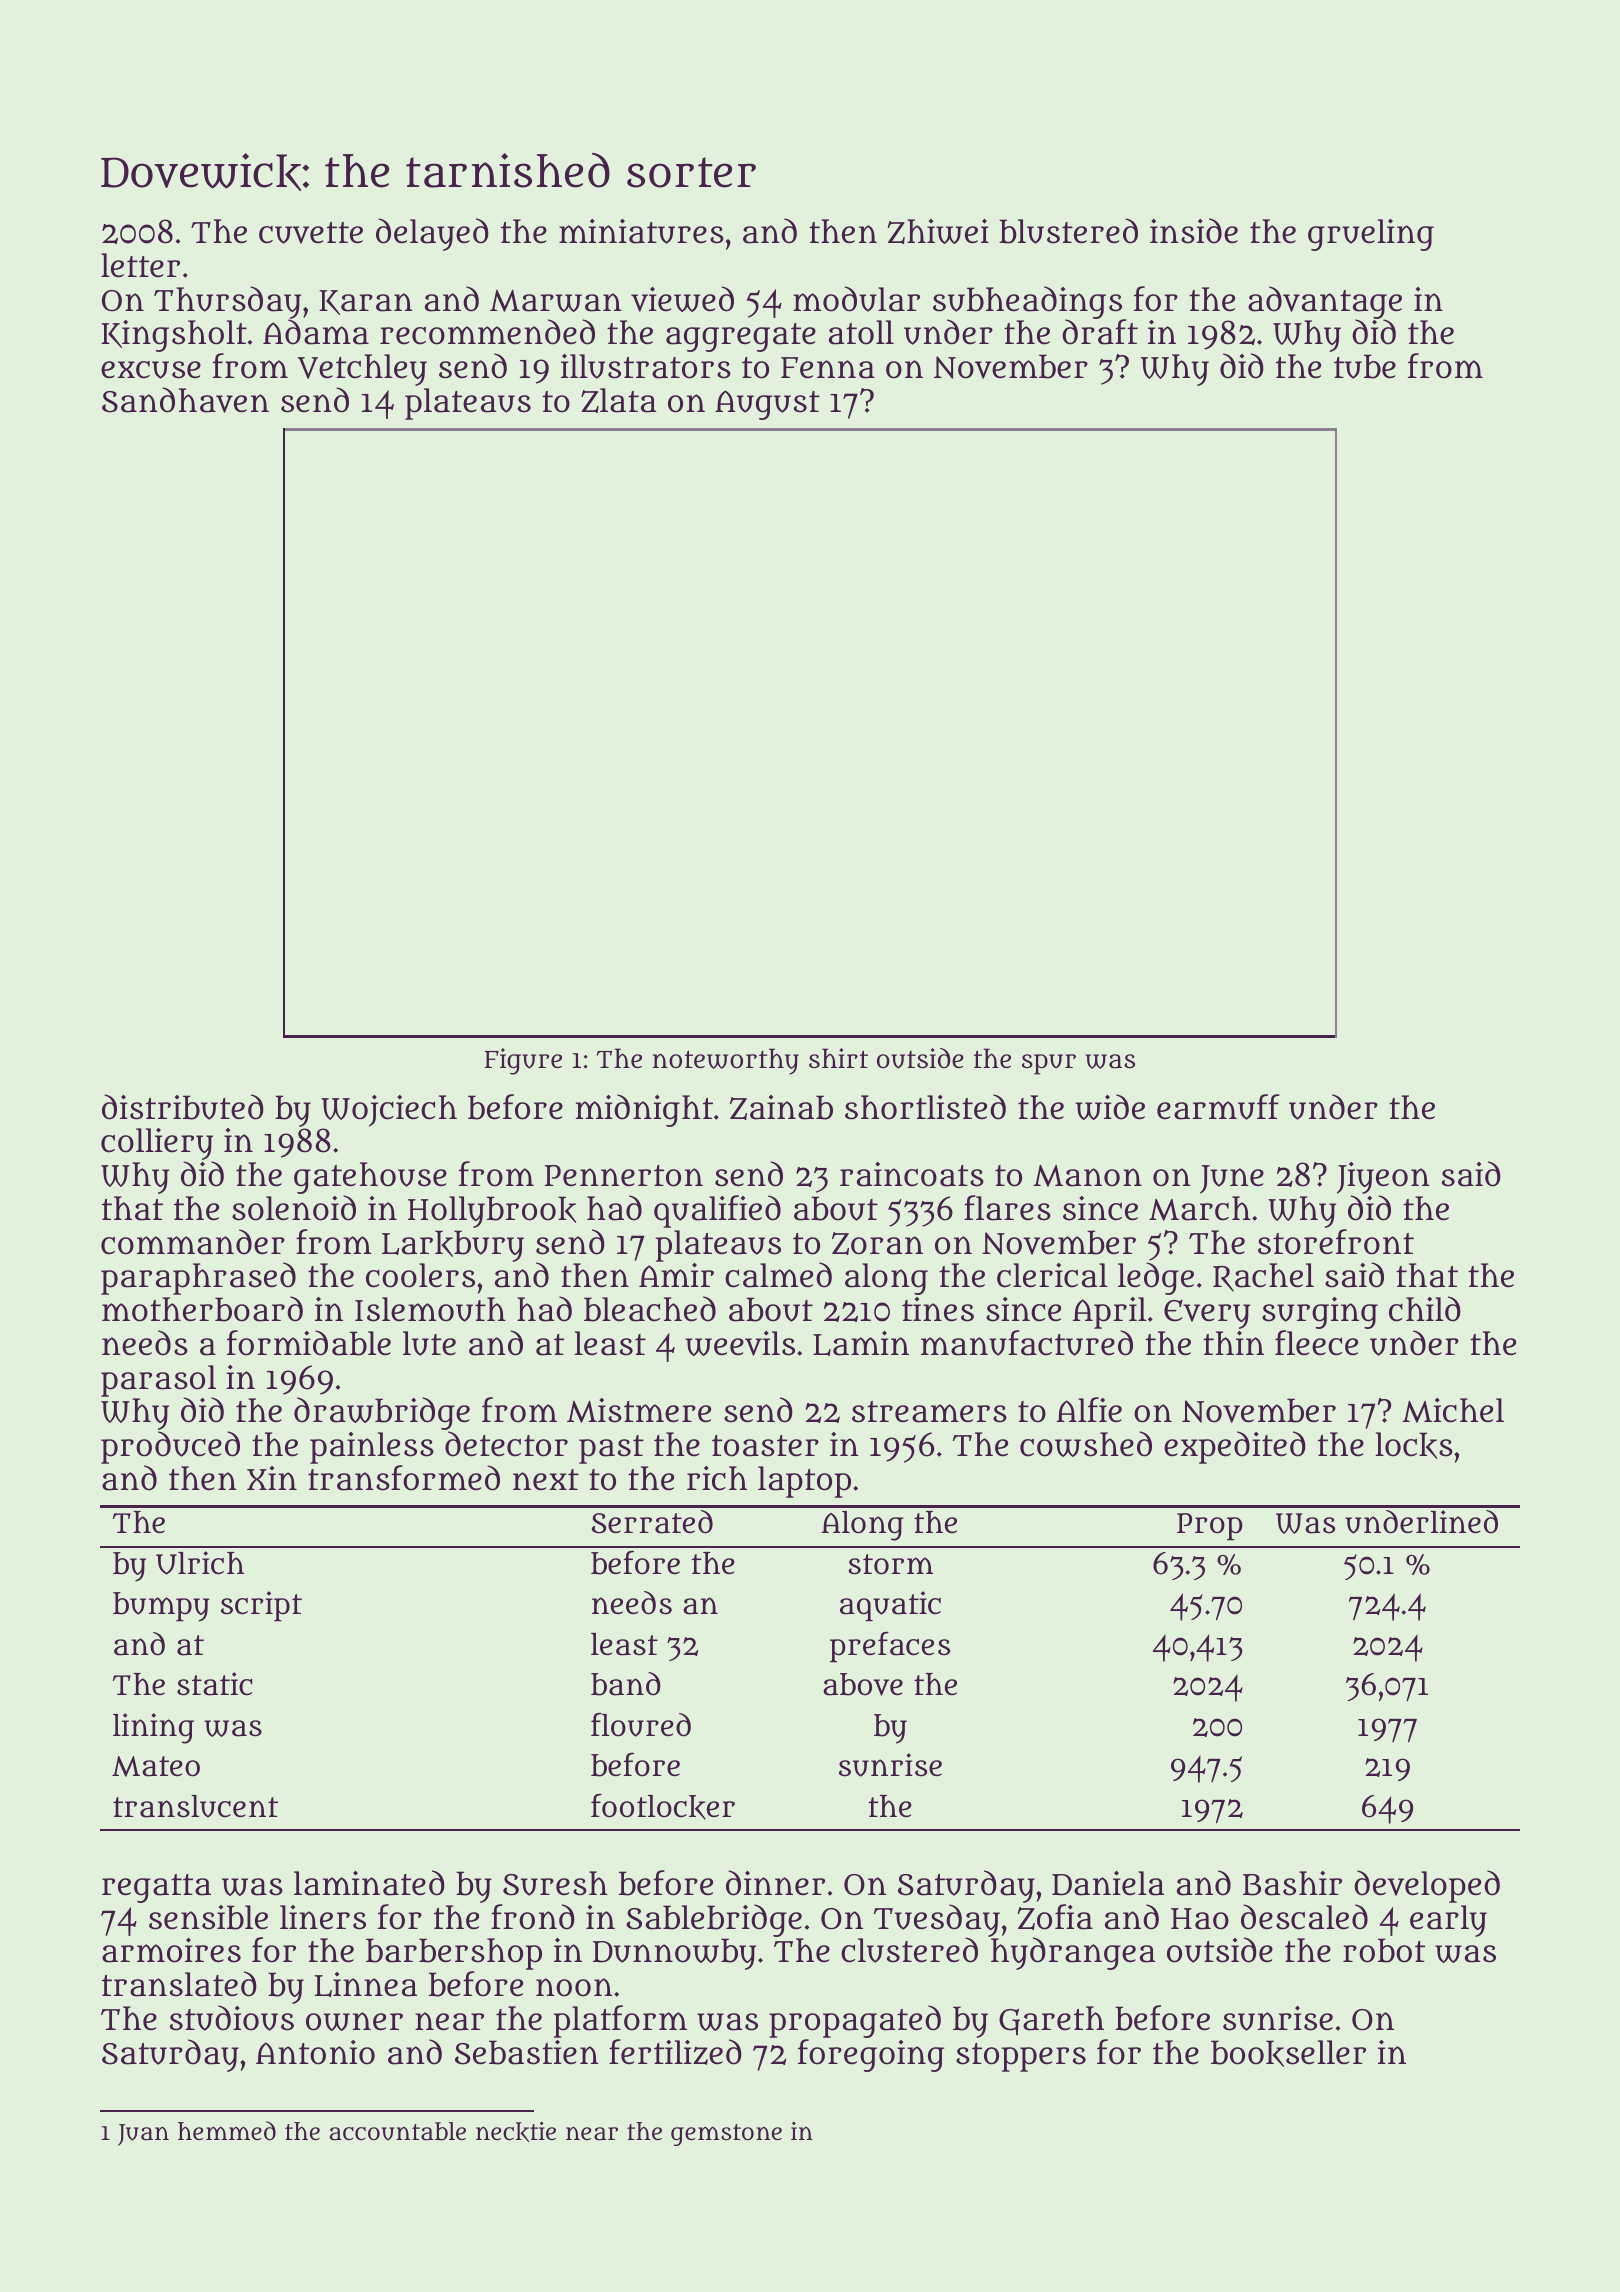  What do you see at coordinates (294, 1208) in the document?
I see `solenoid` at bounding box center [294, 1208].
